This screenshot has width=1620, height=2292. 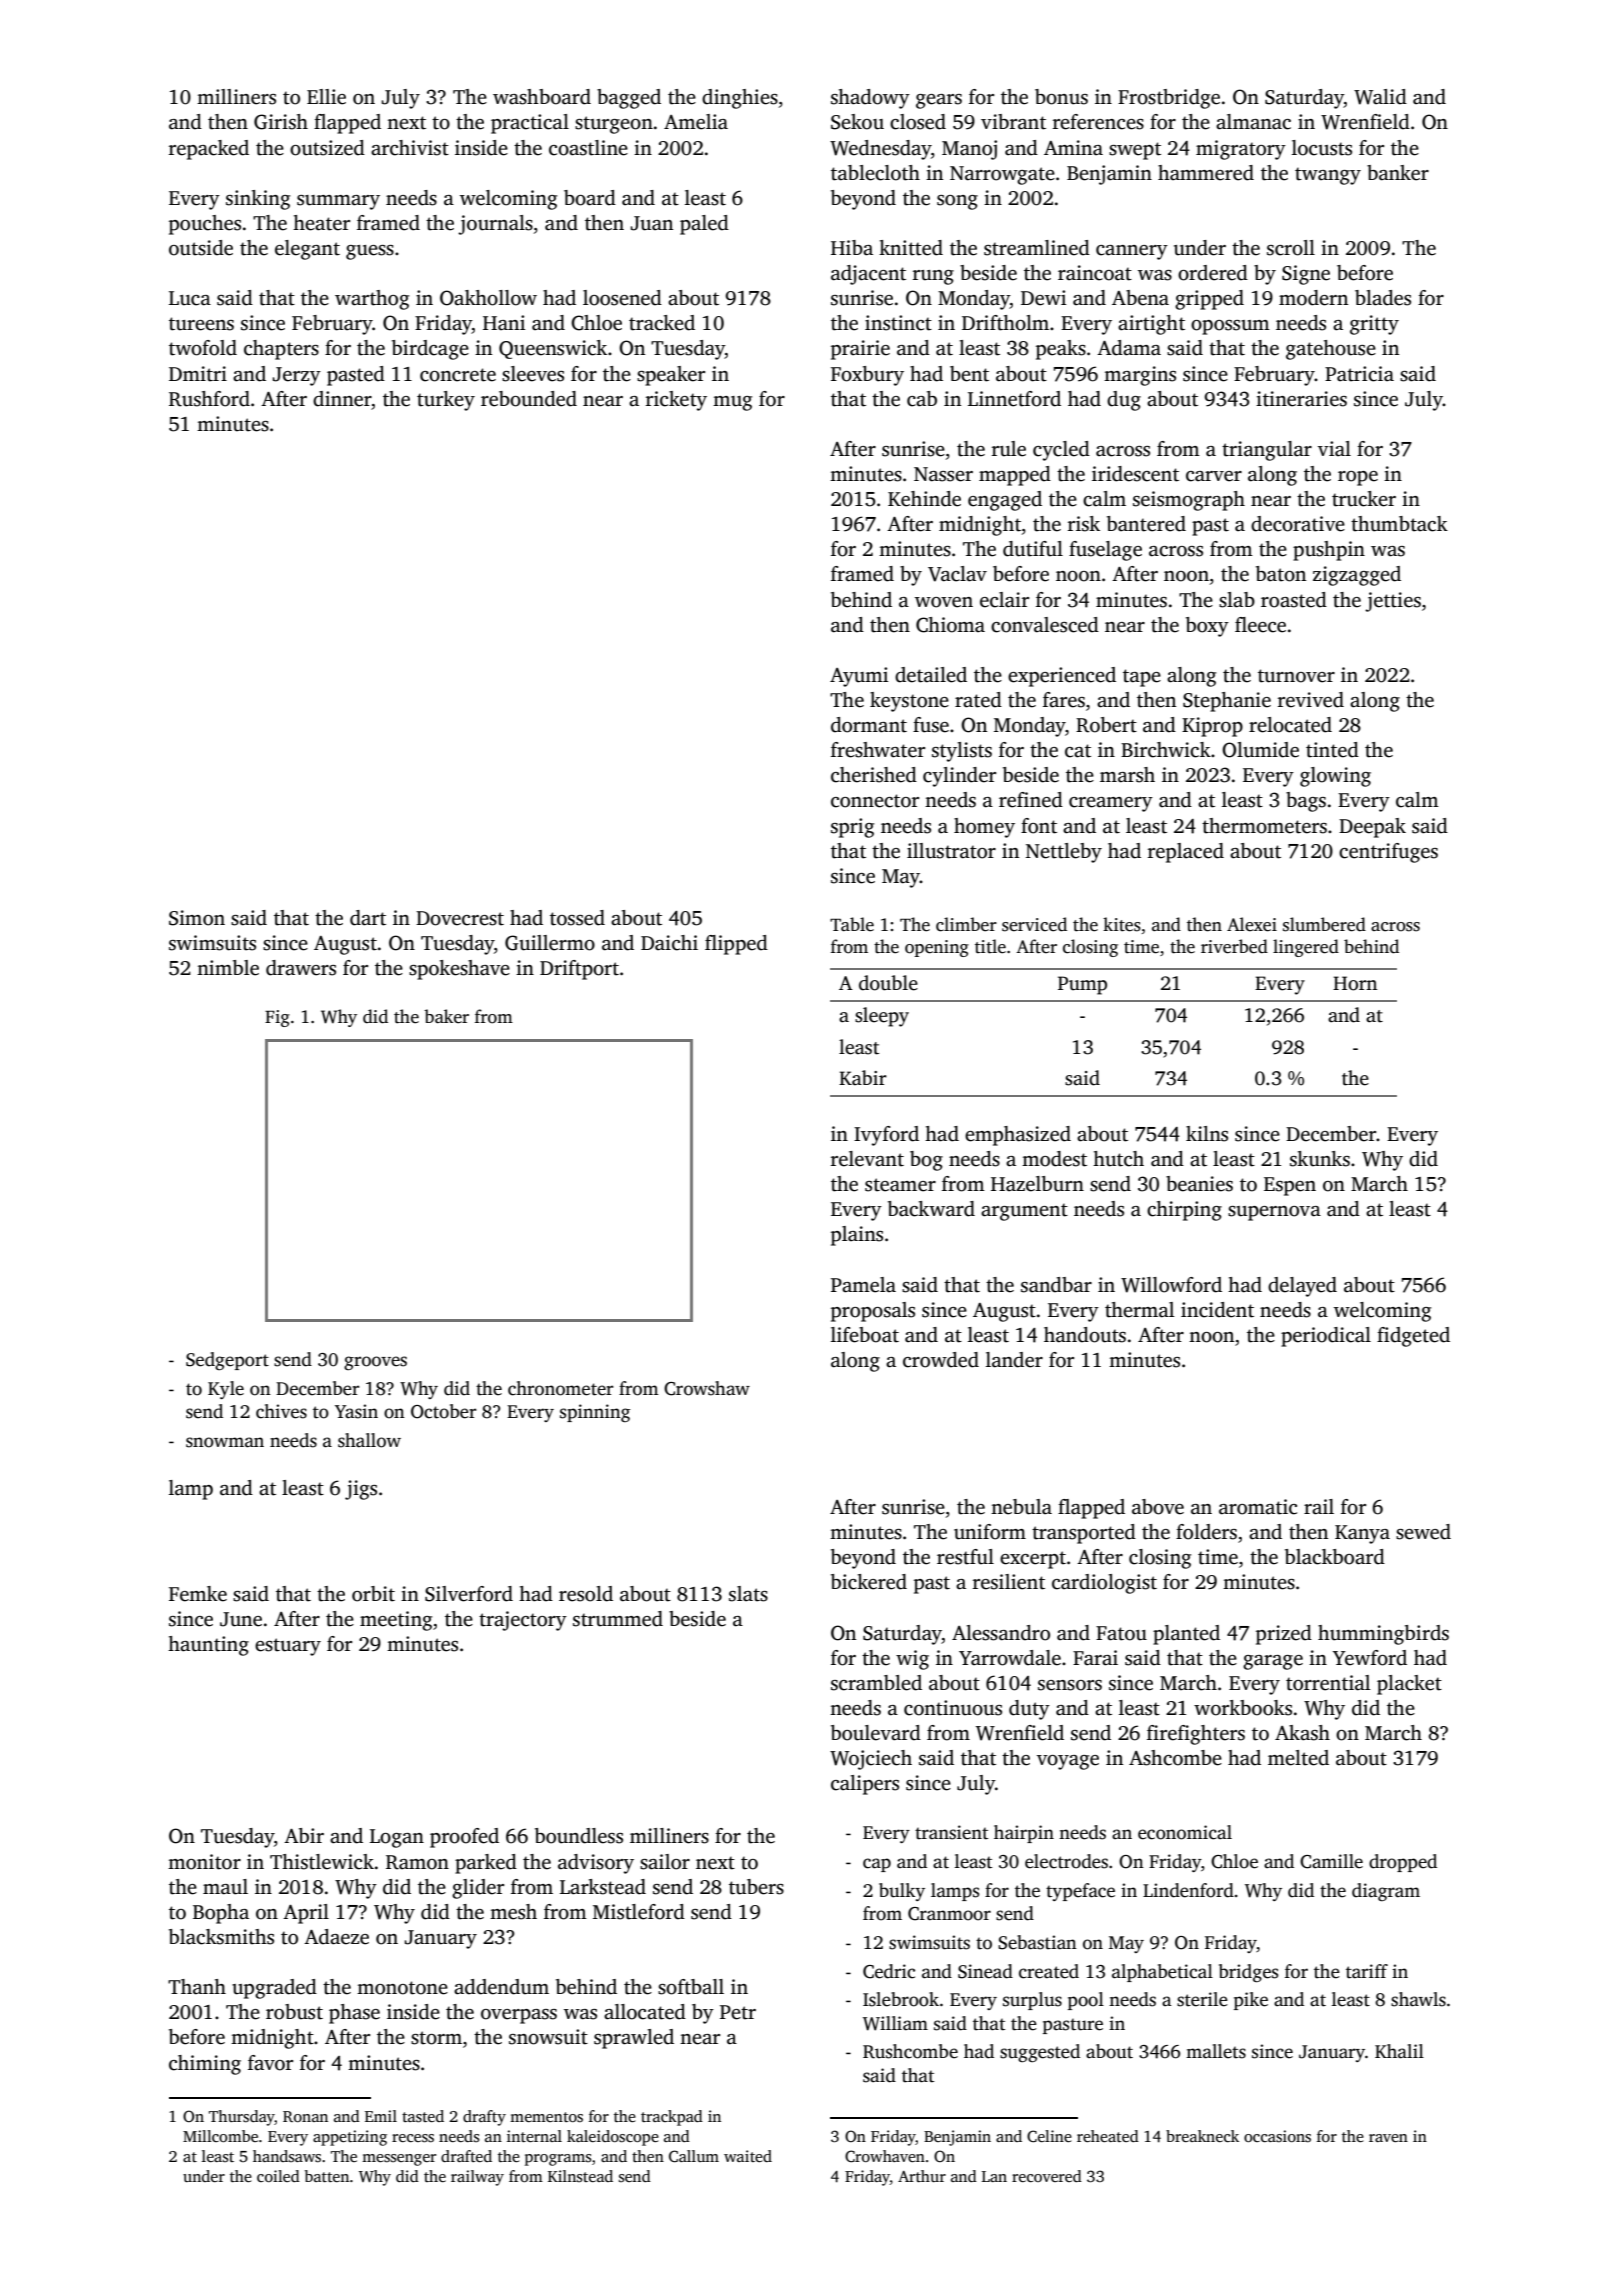 What do you see at coordinates (204, 1862) in the screenshot?
I see `monitor` at bounding box center [204, 1862].
